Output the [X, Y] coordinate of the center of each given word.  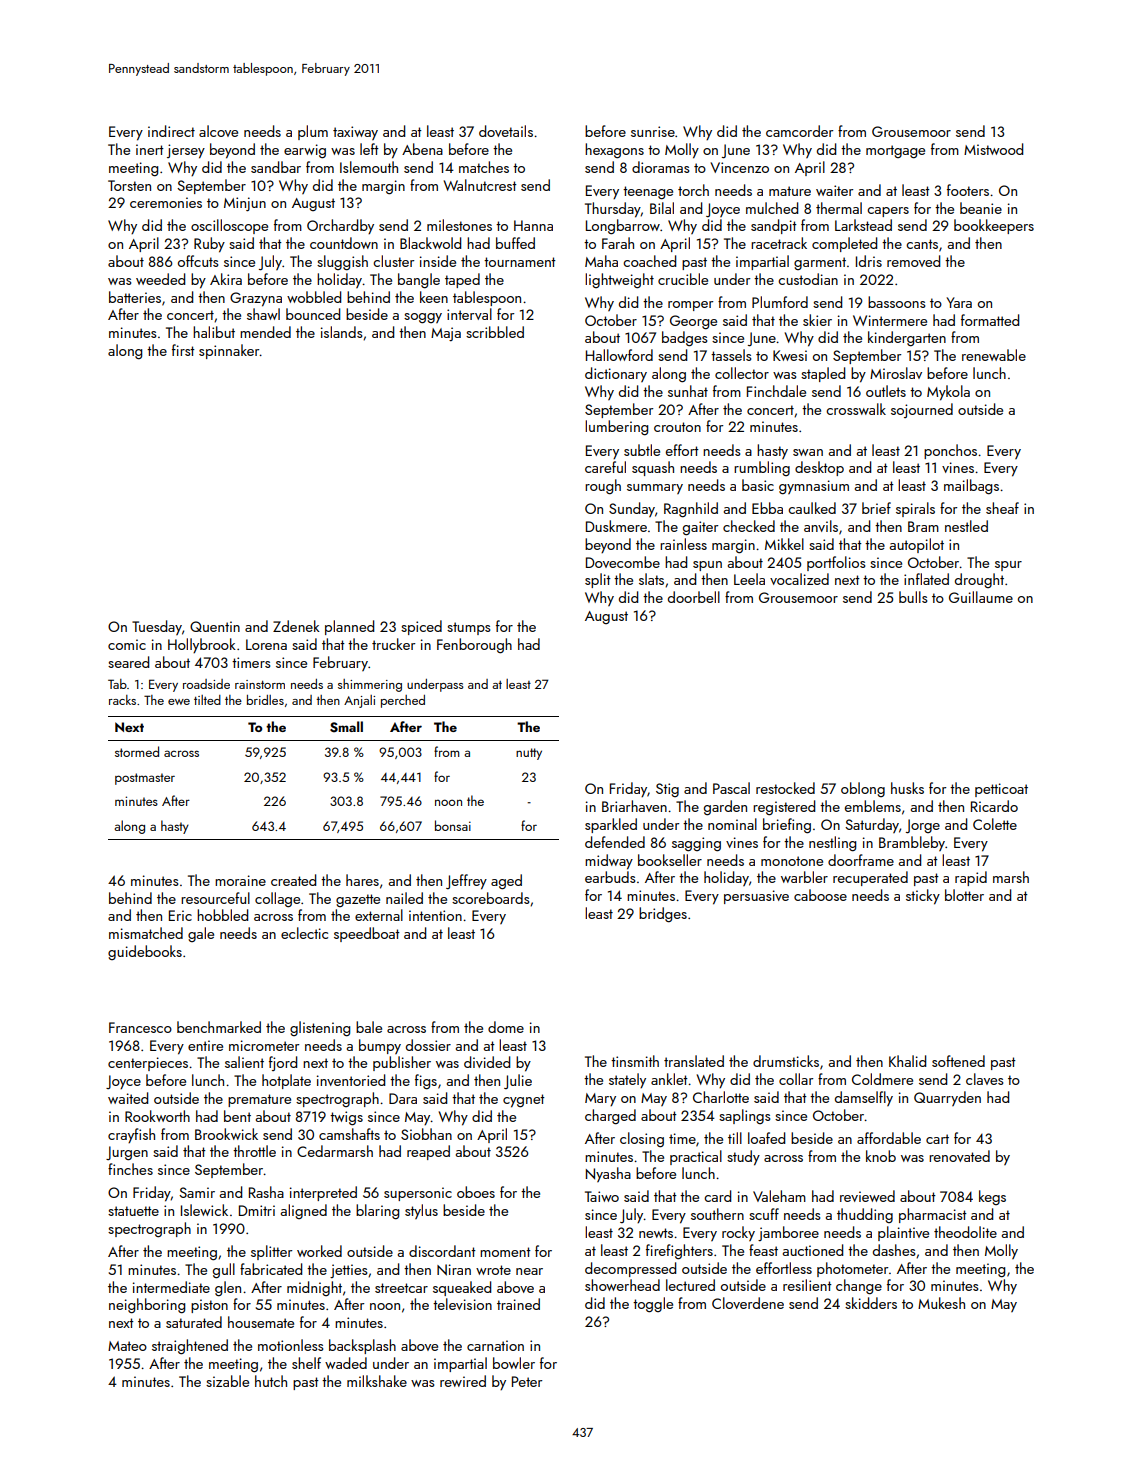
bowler [514, 1363]
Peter [527, 1381]
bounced [313, 314]
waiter [834, 190]
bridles [265, 700]
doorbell [694, 597]
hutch [271, 1381]
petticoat [1001, 790]
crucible [683, 279]
